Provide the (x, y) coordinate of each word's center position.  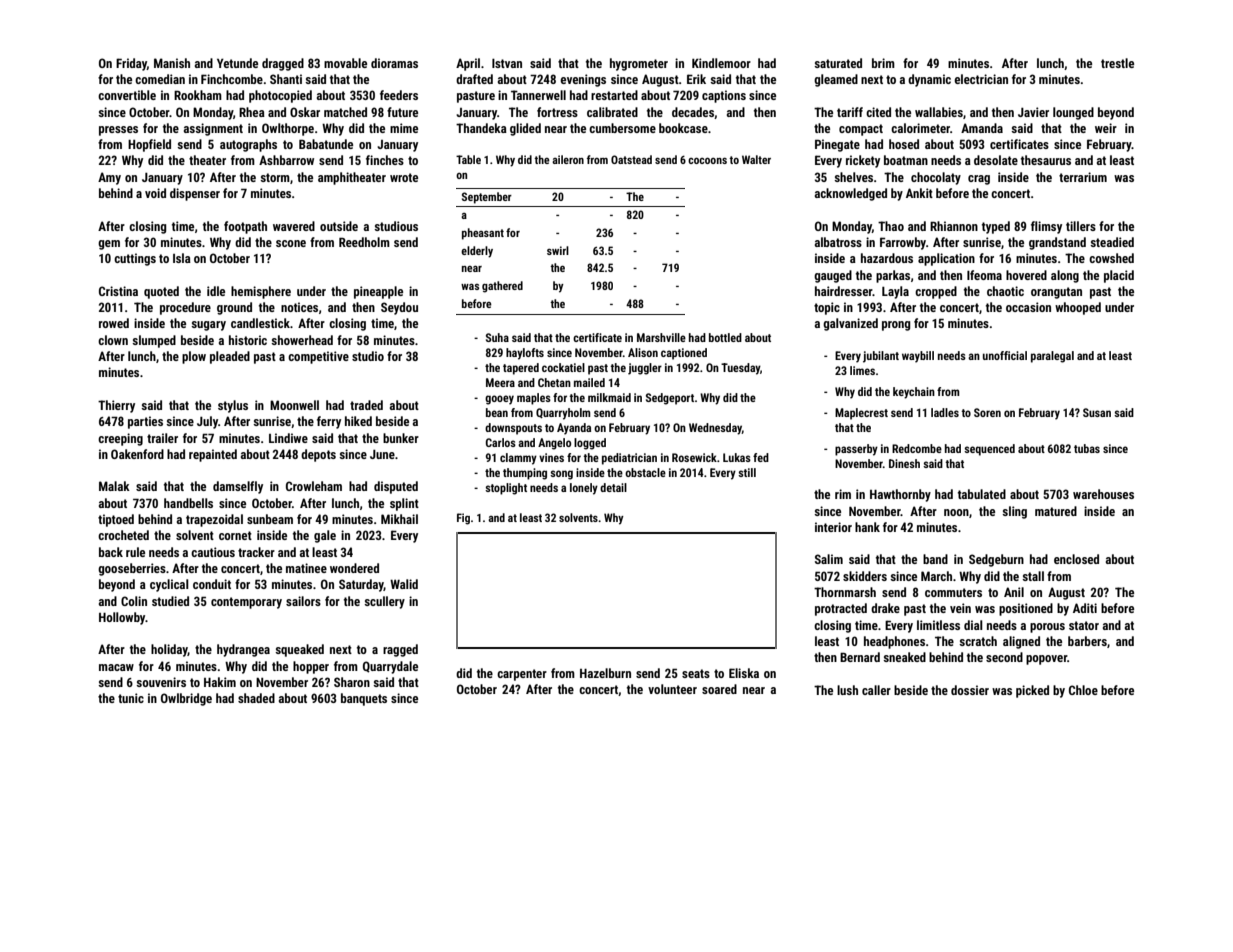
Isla (182, 258)
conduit (212, 584)
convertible (127, 95)
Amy (109, 178)
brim (883, 63)
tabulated (982, 494)
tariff (850, 112)
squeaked (299, 650)
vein (960, 608)
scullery (384, 602)
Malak (114, 486)
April (468, 64)
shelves (853, 177)
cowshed (1111, 258)
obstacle (645, 472)
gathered (502, 287)
